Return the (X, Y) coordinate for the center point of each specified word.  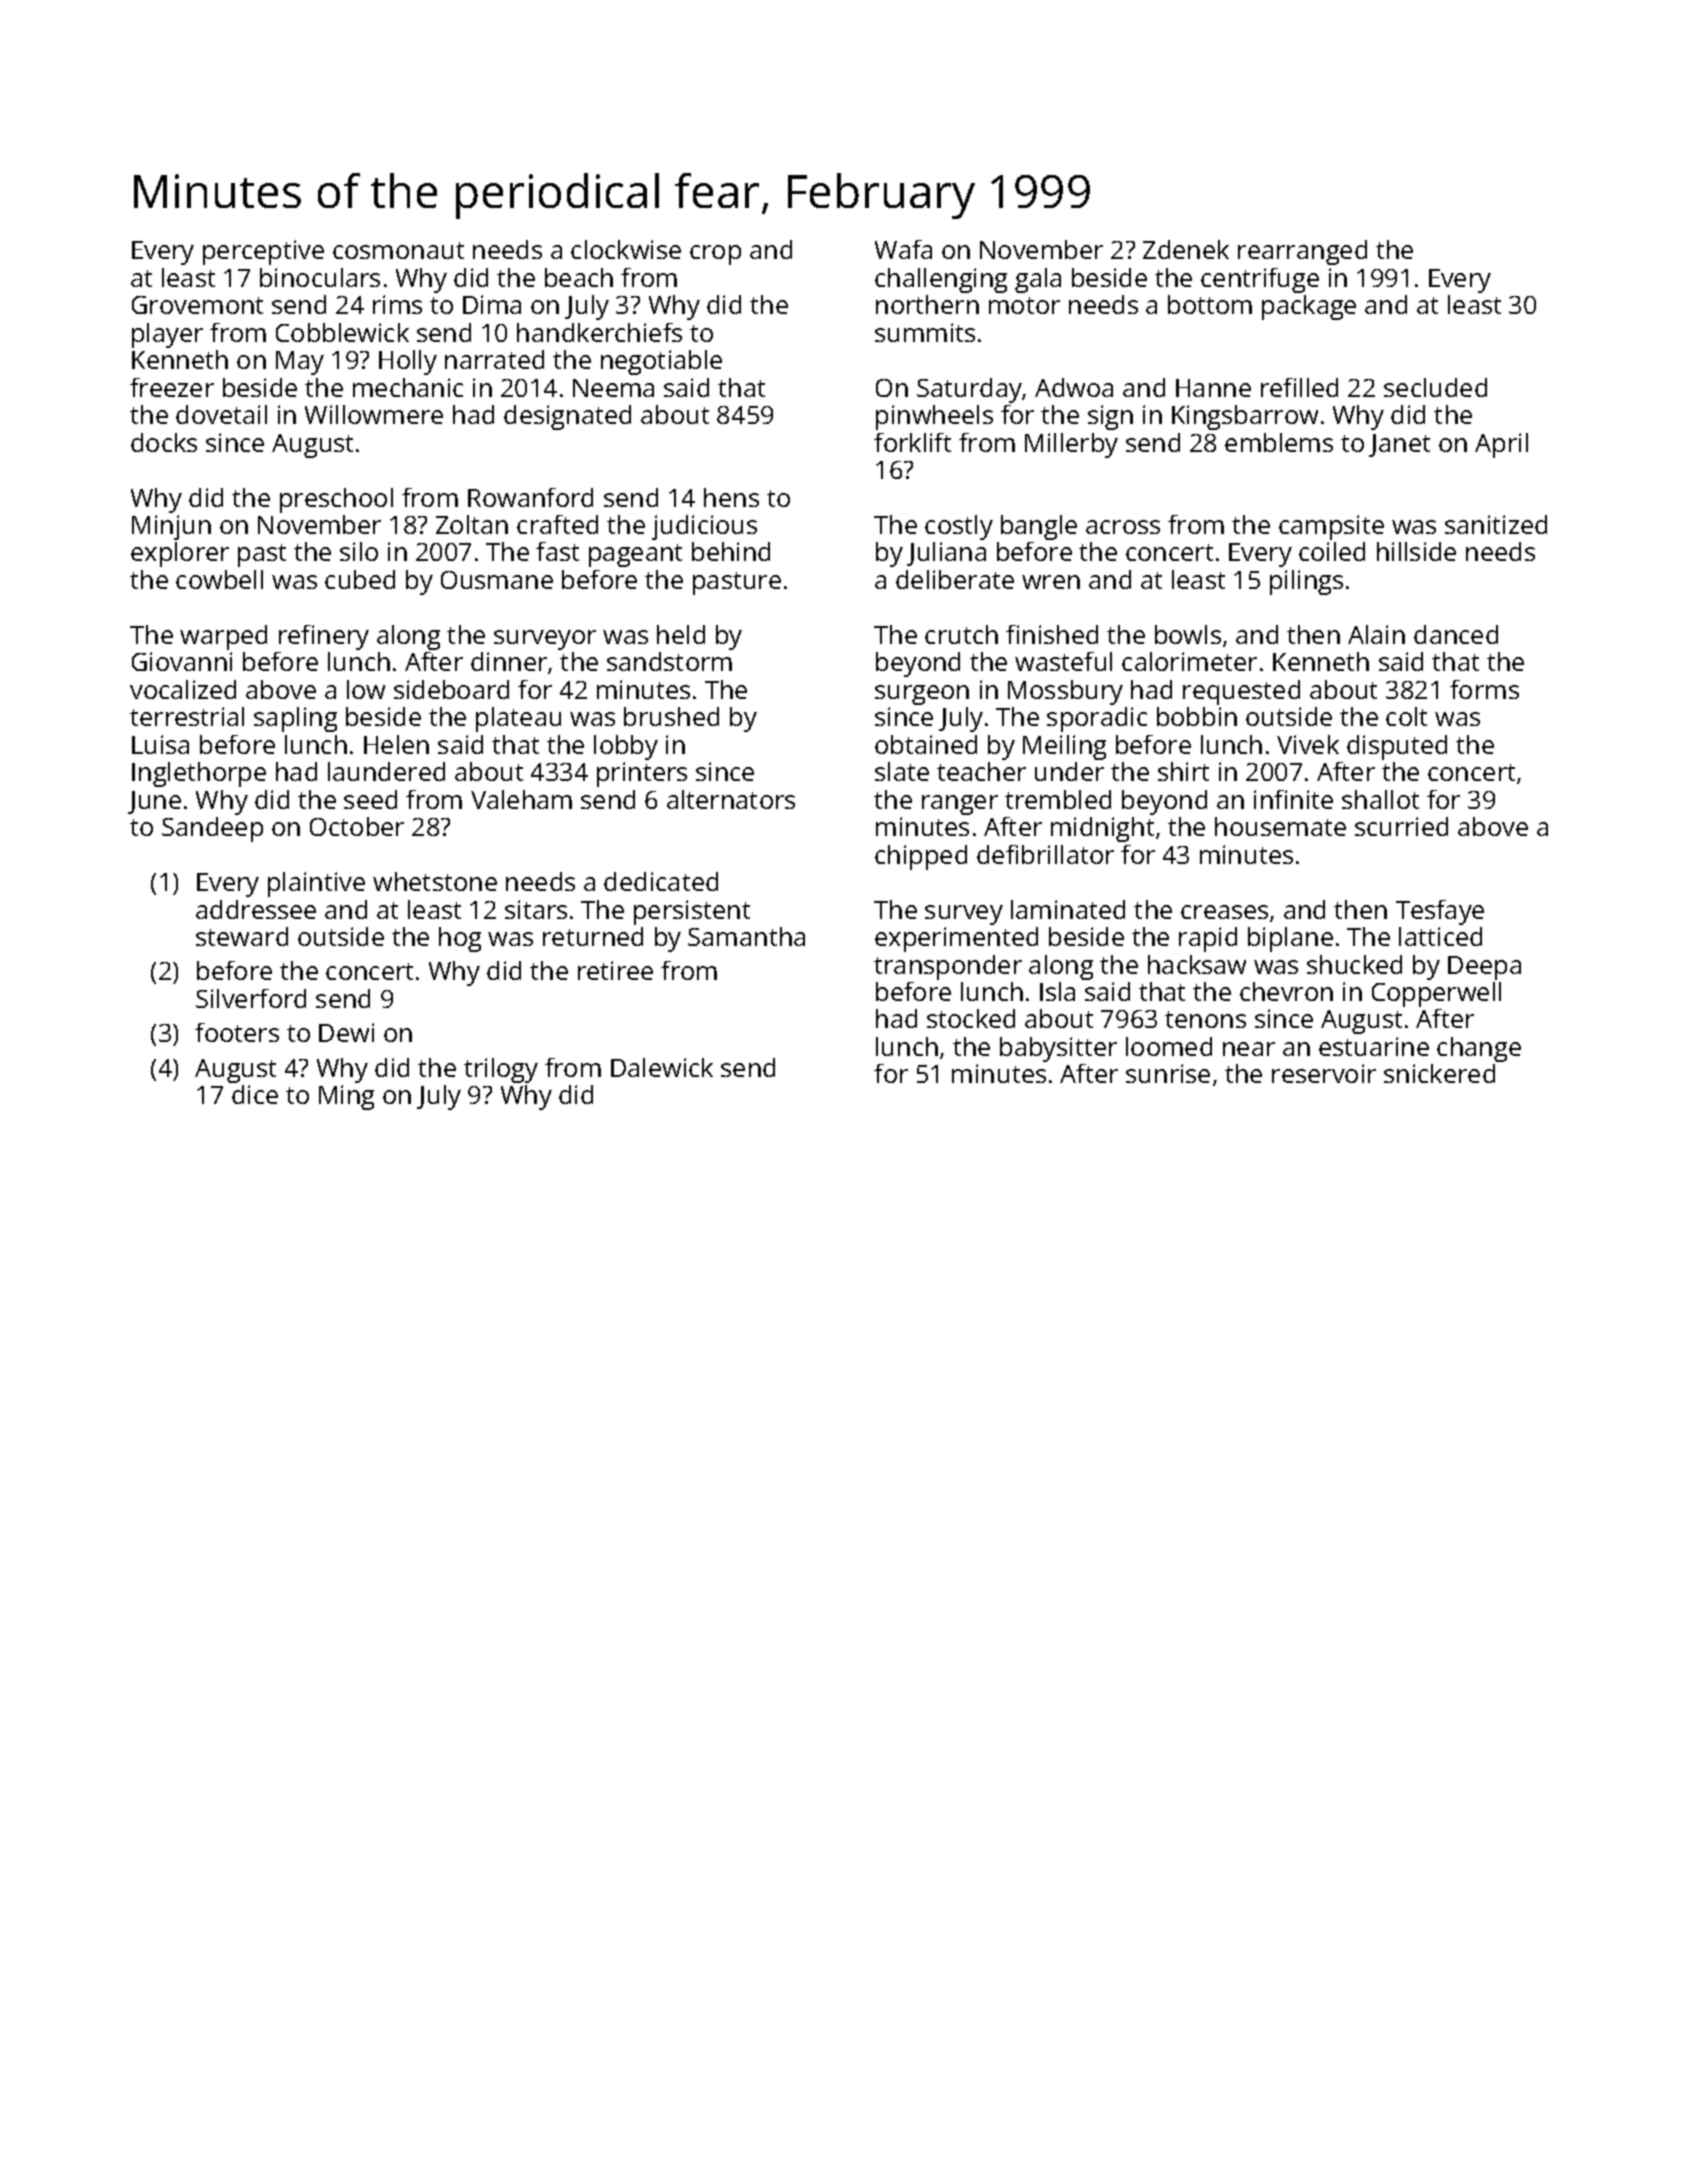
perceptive (263, 252)
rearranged (1302, 252)
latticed (1440, 936)
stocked (971, 1018)
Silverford (251, 998)
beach (579, 277)
